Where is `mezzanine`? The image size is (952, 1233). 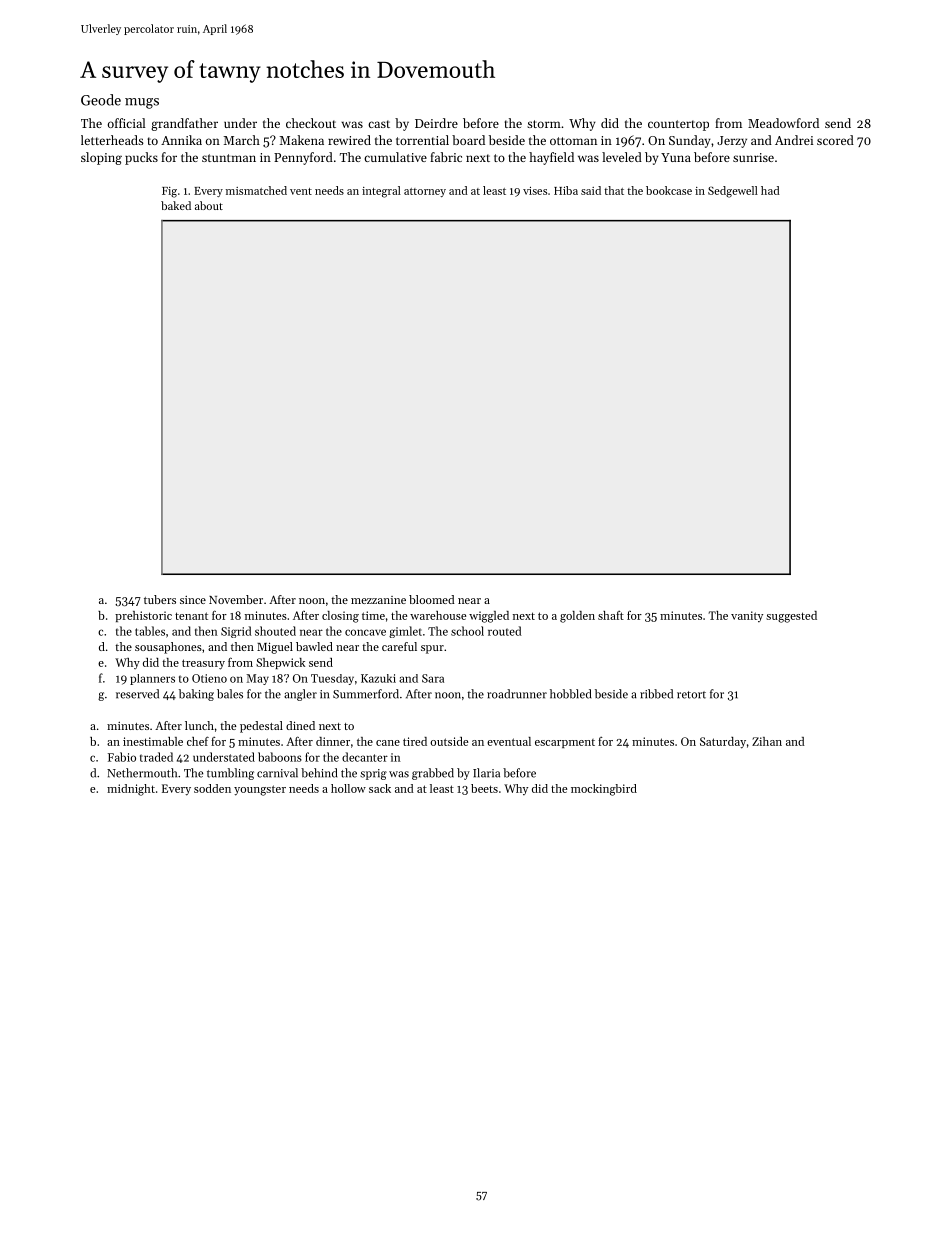 mezzanine is located at coordinates (378, 600).
